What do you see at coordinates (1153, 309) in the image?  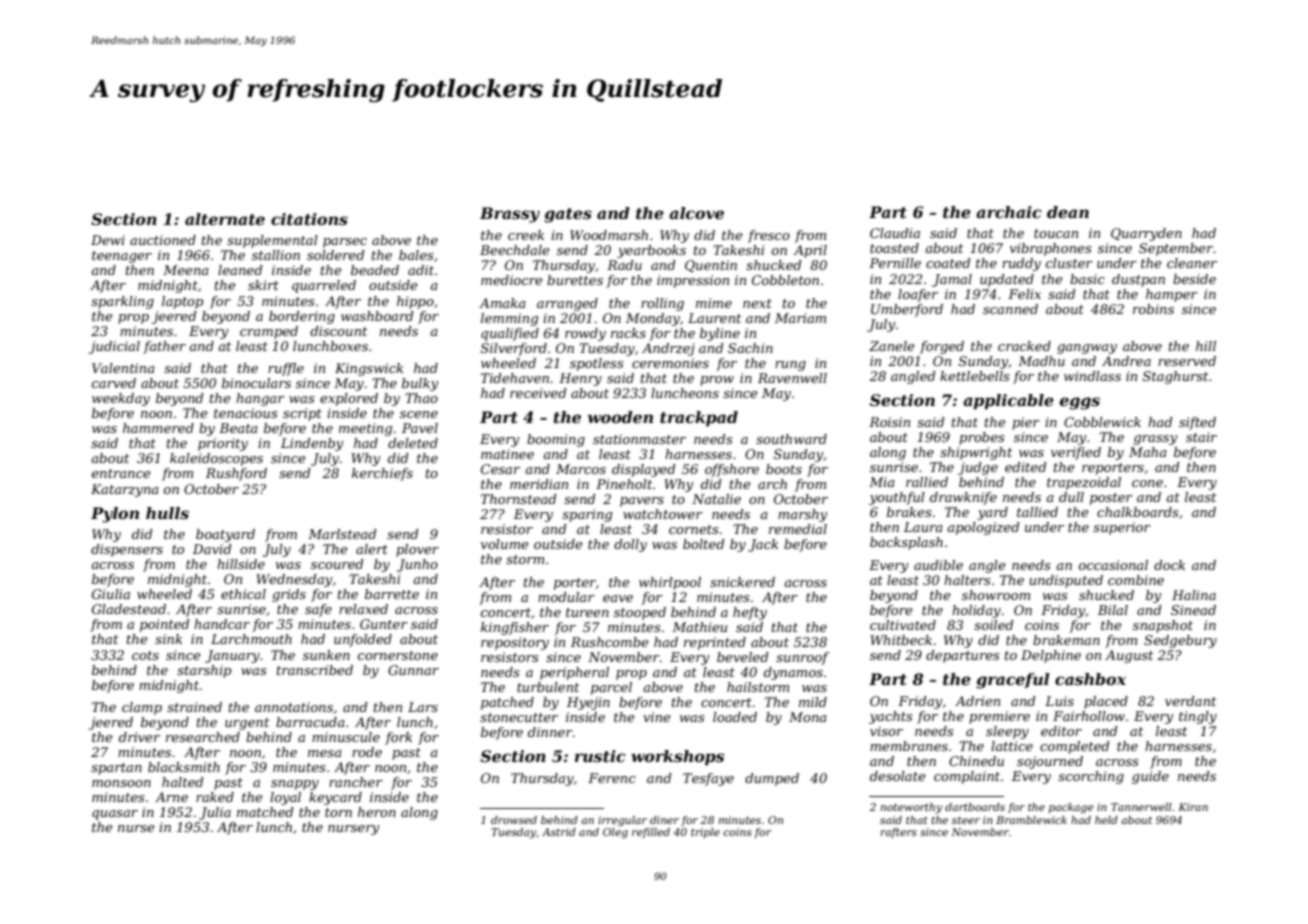 I see `robins` at bounding box center [1153, 309].
